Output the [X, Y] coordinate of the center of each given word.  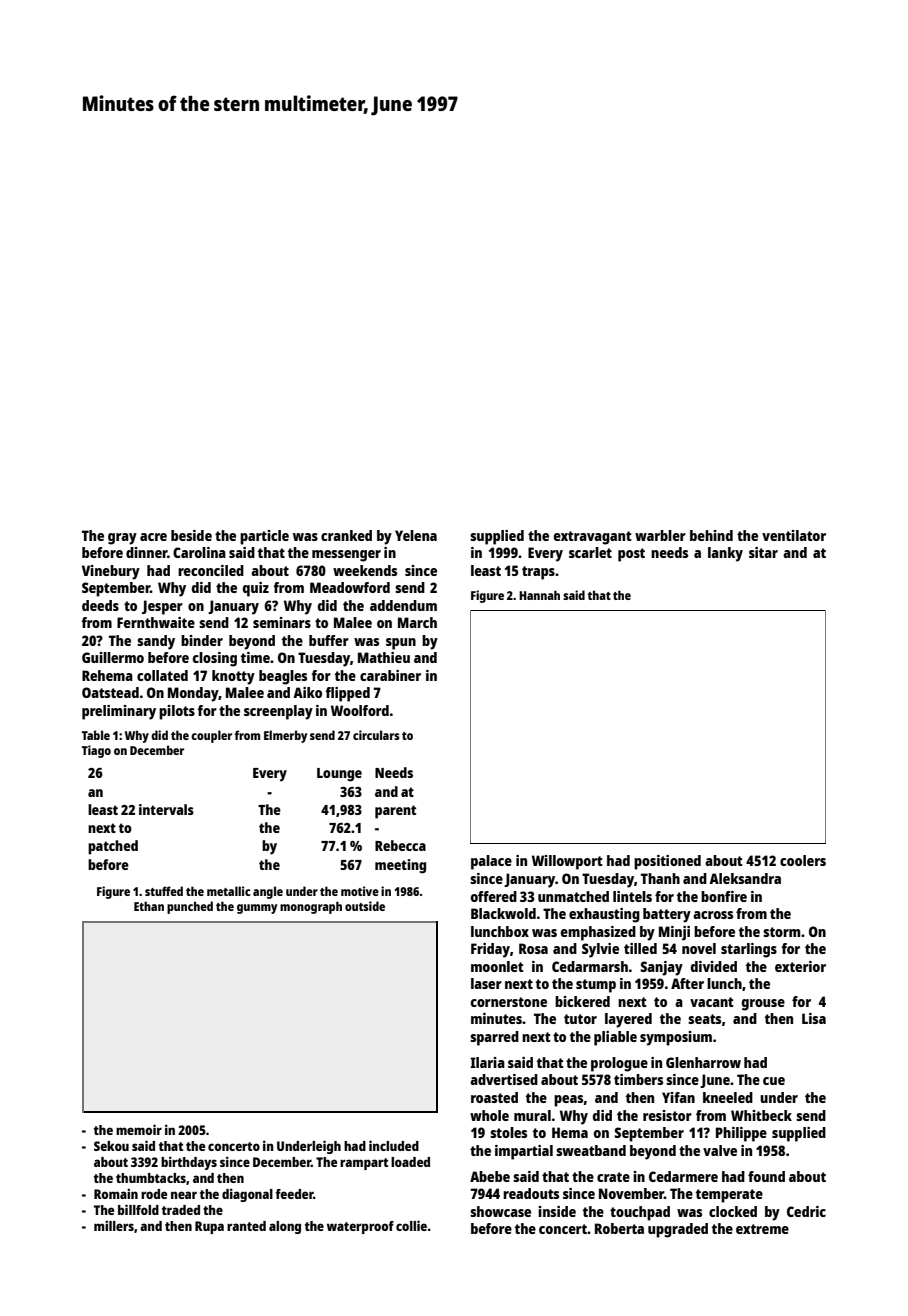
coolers [803, 860]
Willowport [567, 862]
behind [711, 535]
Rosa [533, 948]
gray [122, 539]
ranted [246, 1226]
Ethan [149, 906]
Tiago [96, 751]
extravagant [593, 538]
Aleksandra [745, 878]
